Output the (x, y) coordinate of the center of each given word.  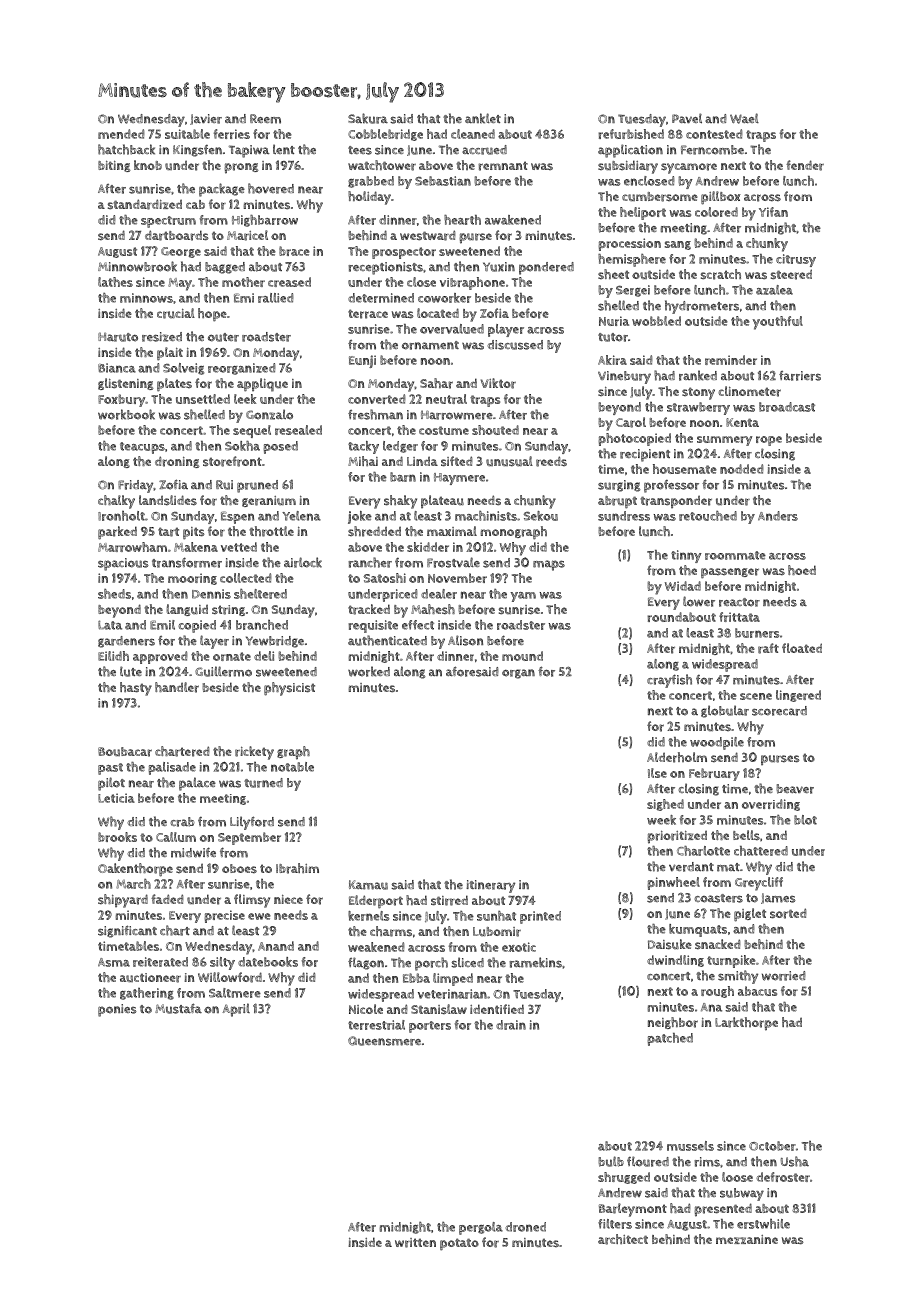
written (415, 1243)
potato (459, 1244)
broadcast (787, 407)
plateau (442, 501)
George (181, 252)
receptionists (385, 268)
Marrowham (132, 547)
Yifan (773, 212)
